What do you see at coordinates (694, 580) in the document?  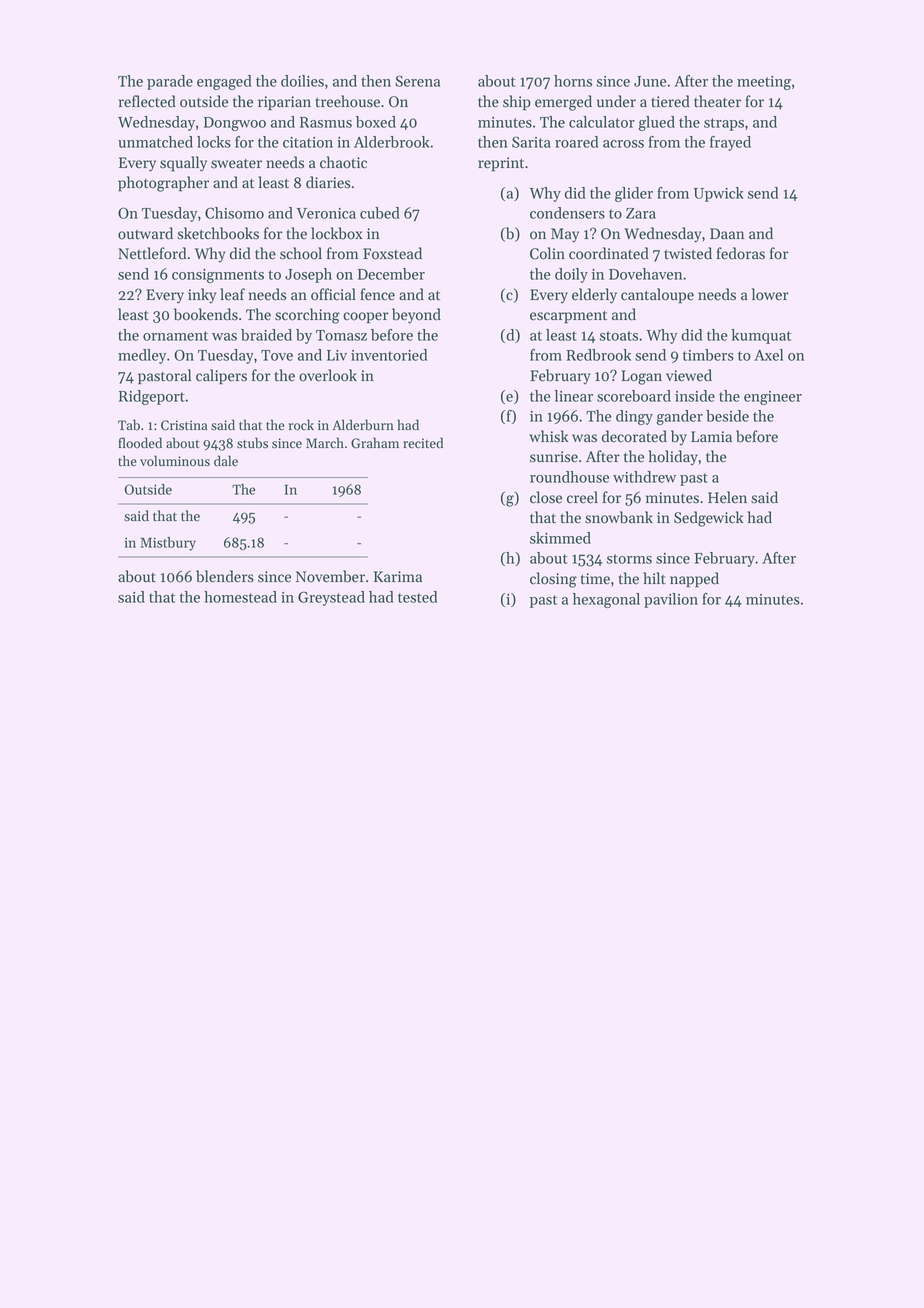 I see `napped` at bounding box center [694, 580].
